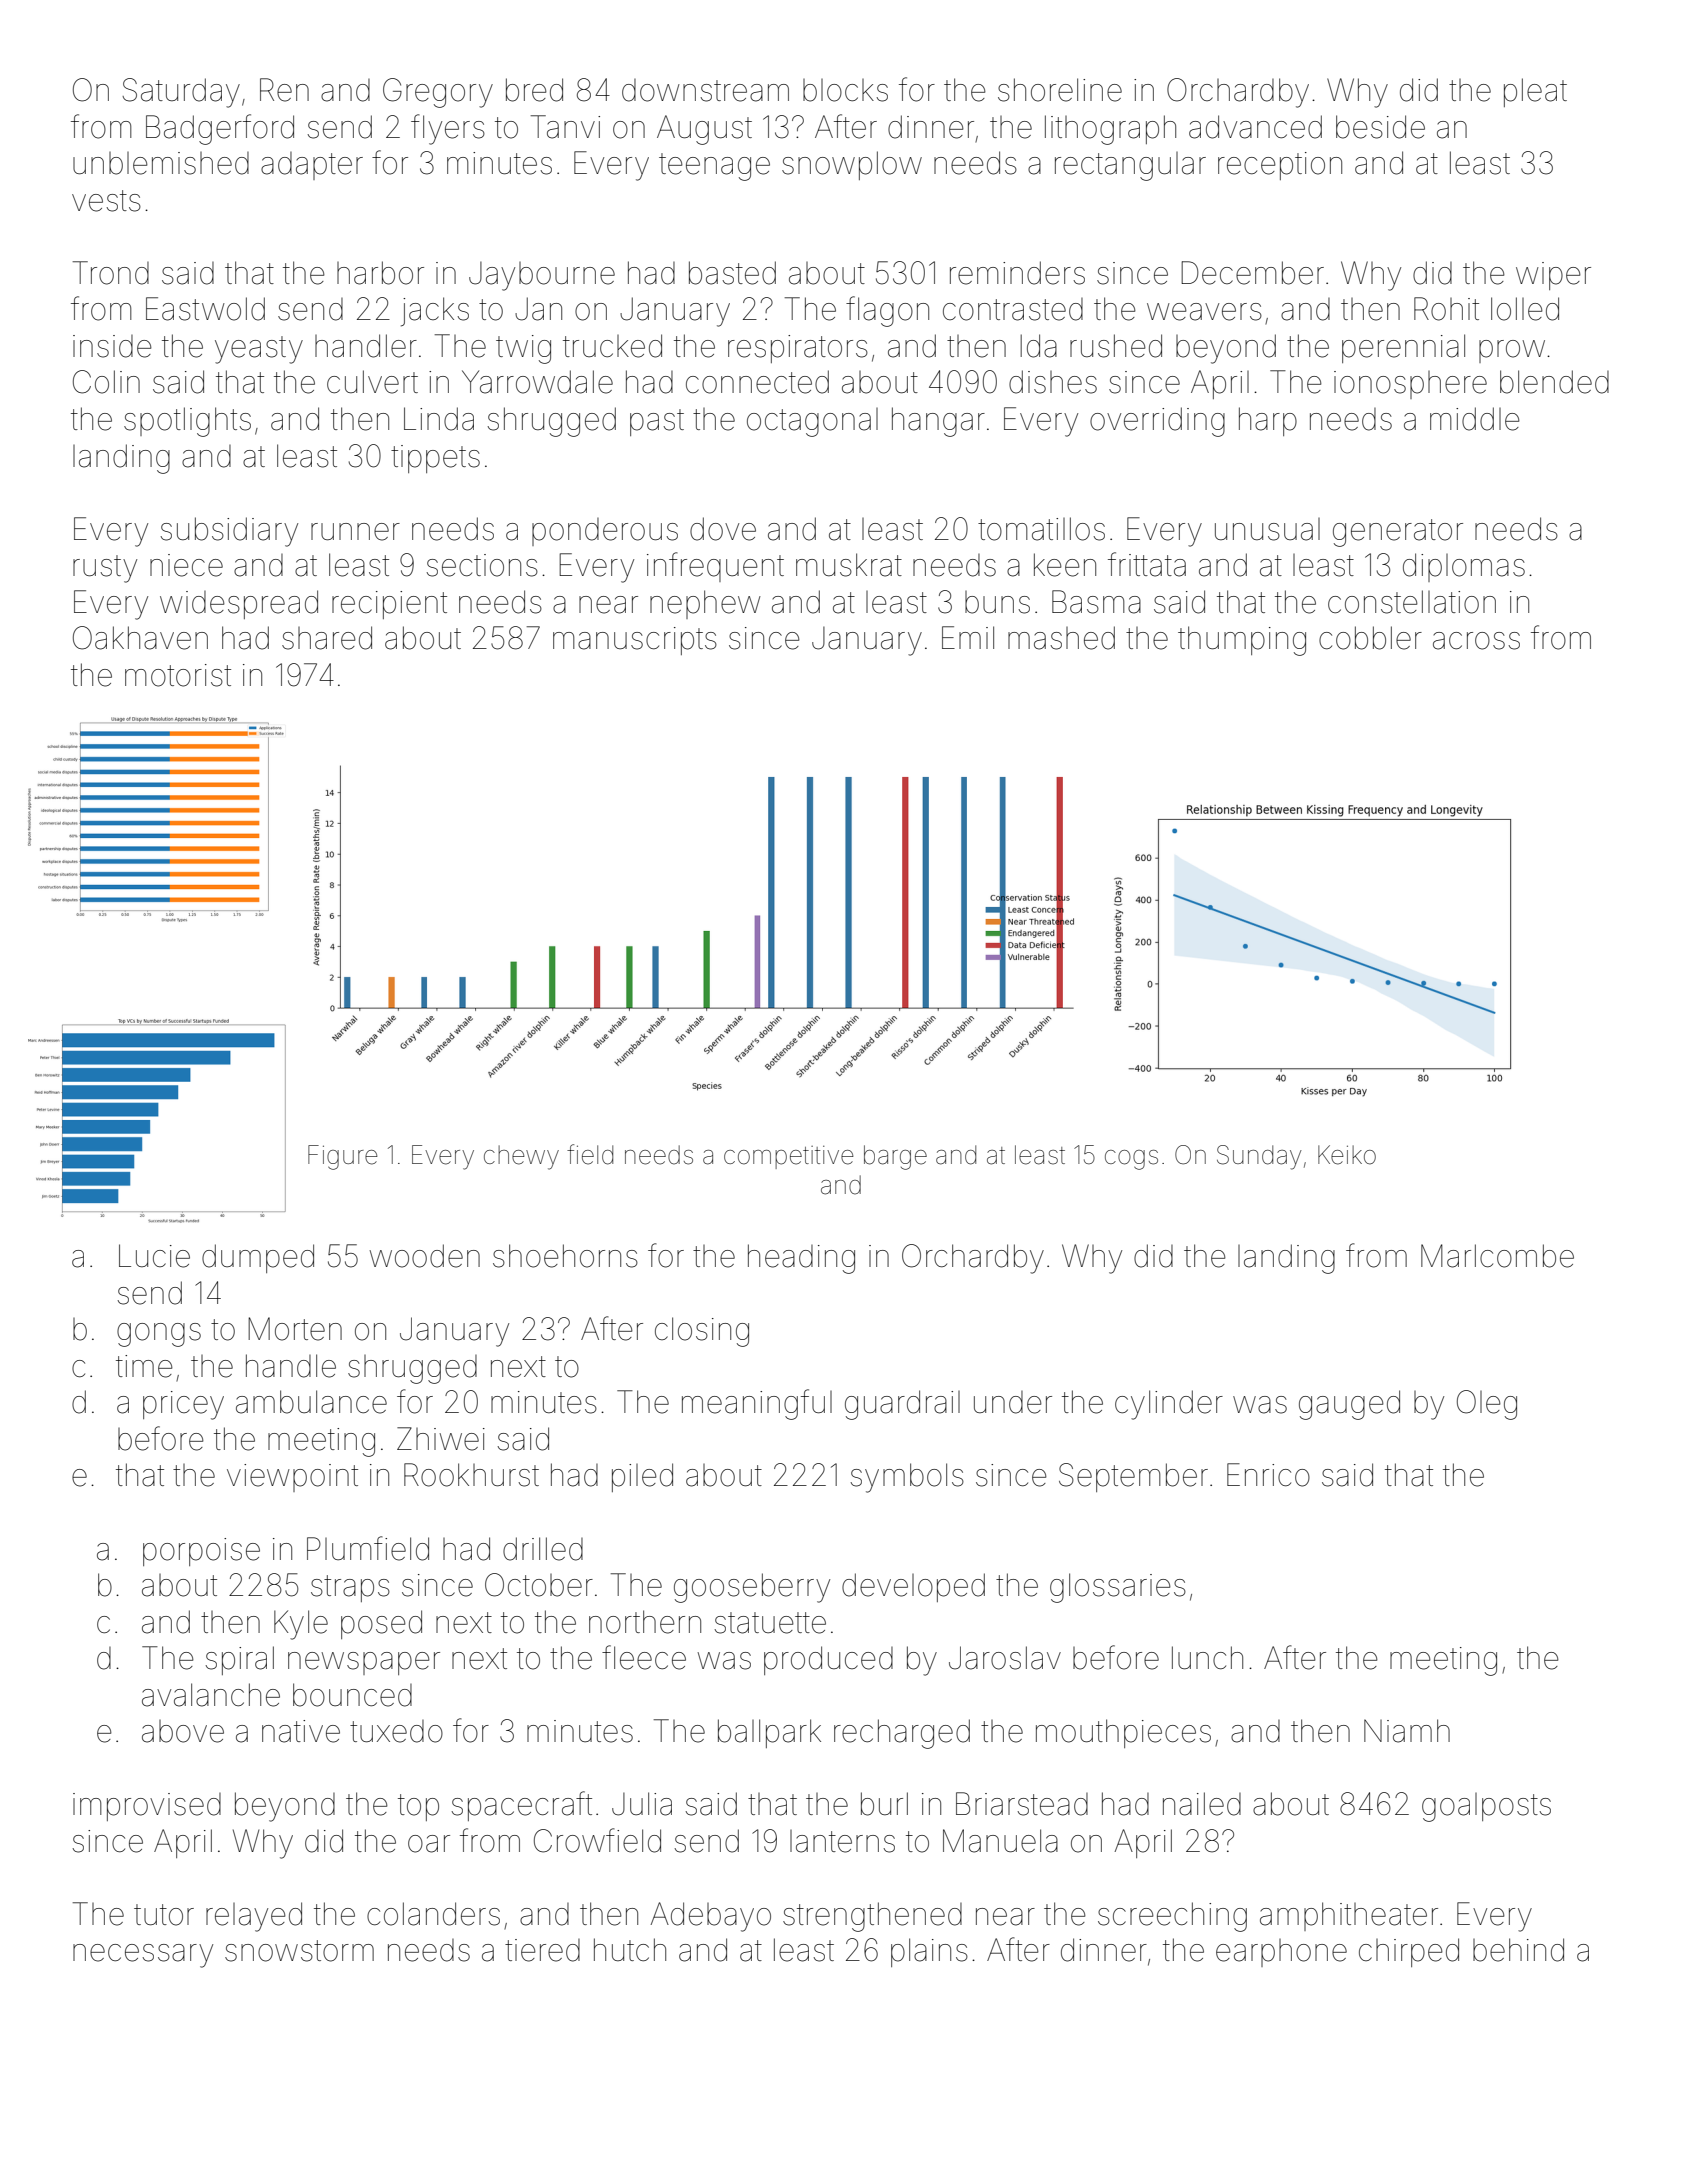  What do you see at coordinates (1017, 273) in the screenshot?
I see `reminders` at bounding box center [1017, 273].
